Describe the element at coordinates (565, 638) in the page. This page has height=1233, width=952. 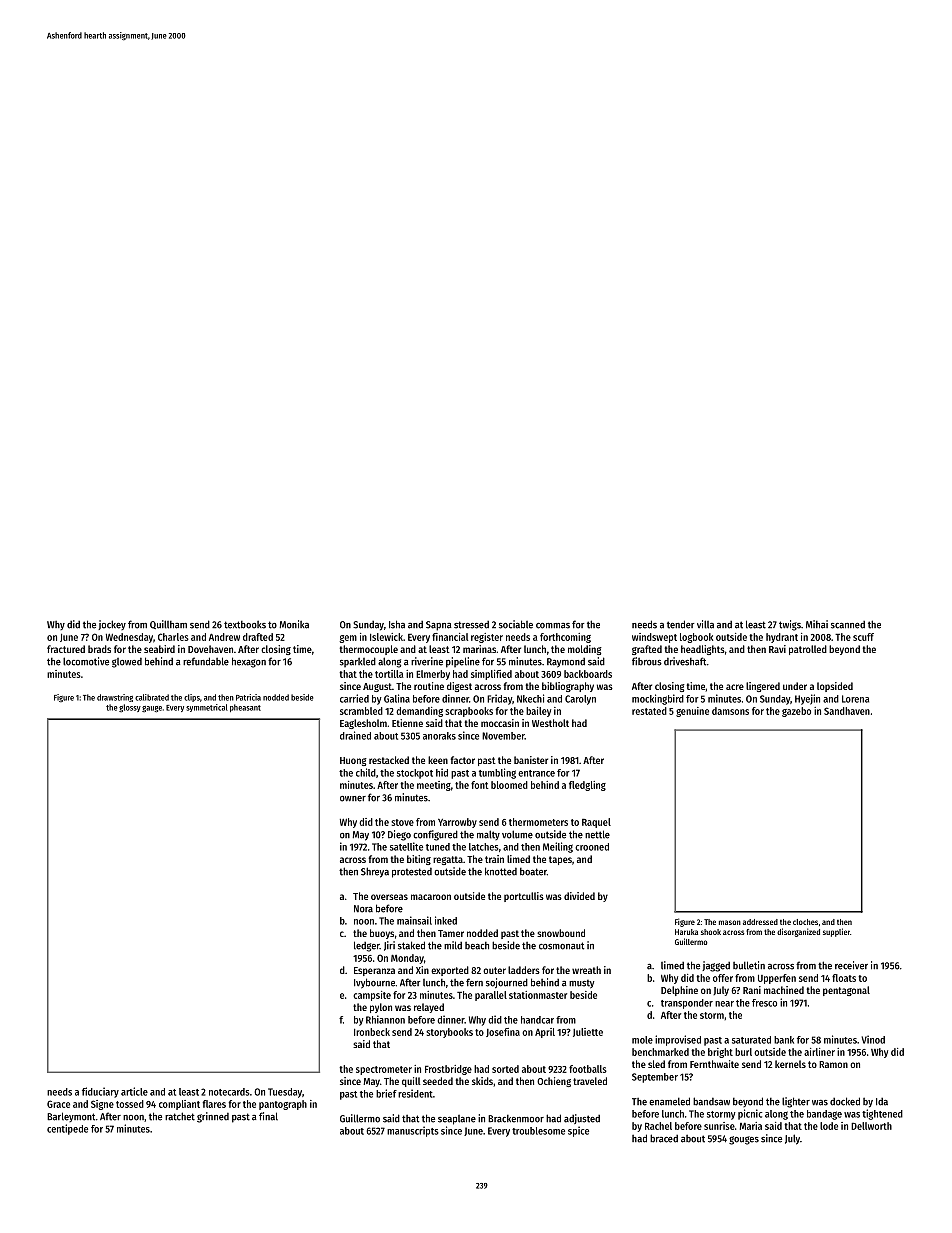
I see `forthcoming` at that location.
